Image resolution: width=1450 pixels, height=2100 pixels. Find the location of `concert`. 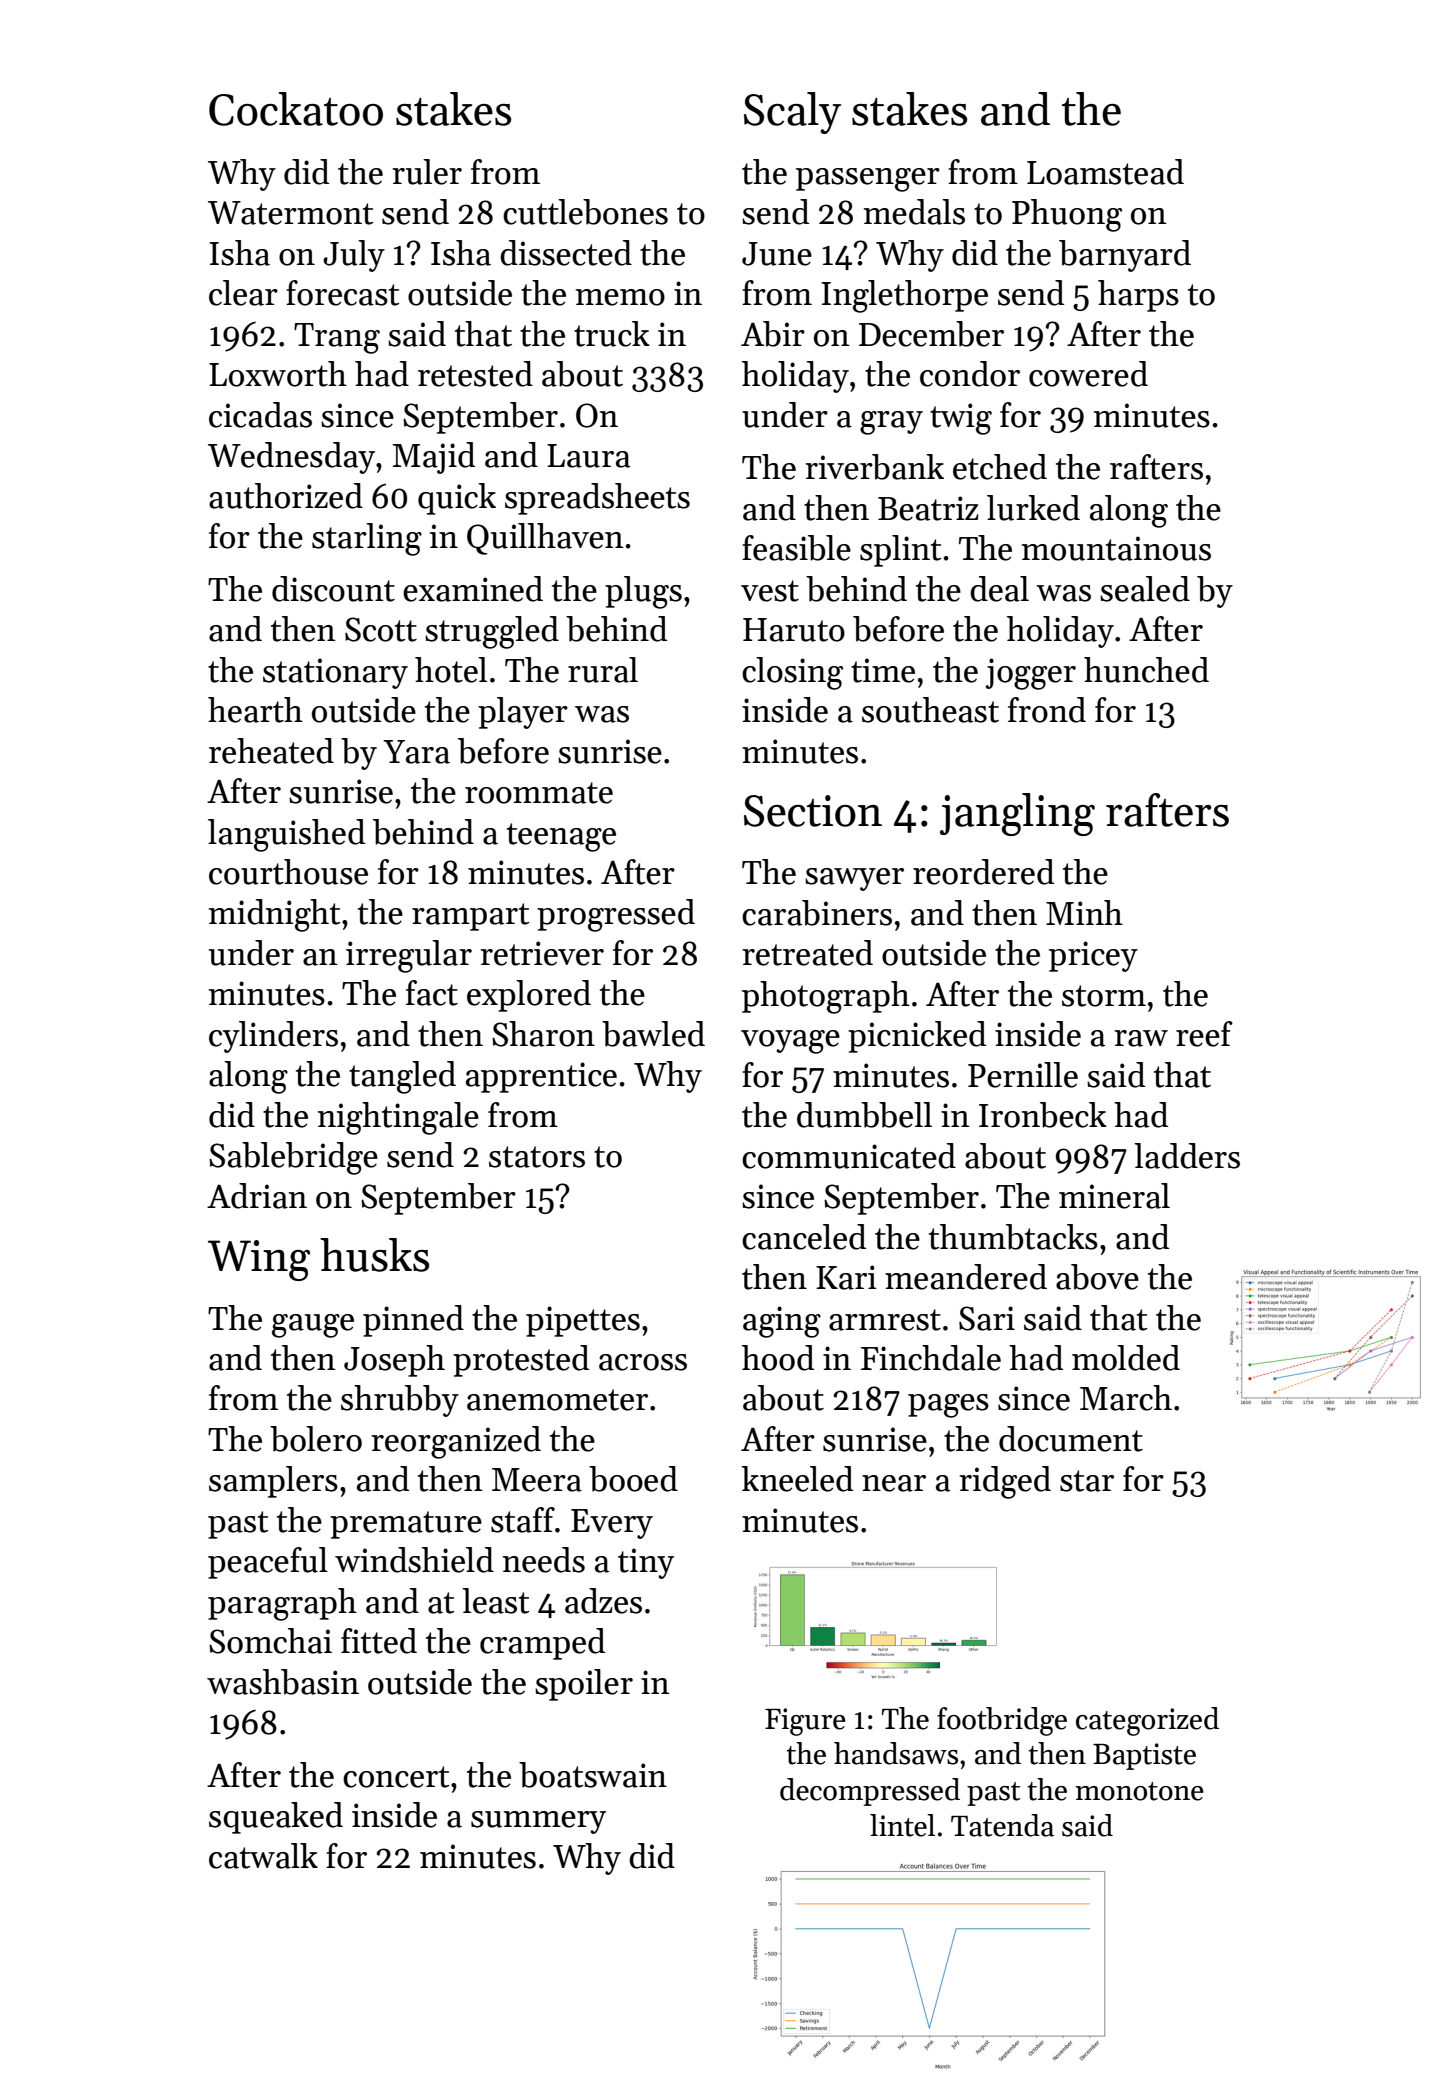

concert is located at coordinates (396, 1777).
